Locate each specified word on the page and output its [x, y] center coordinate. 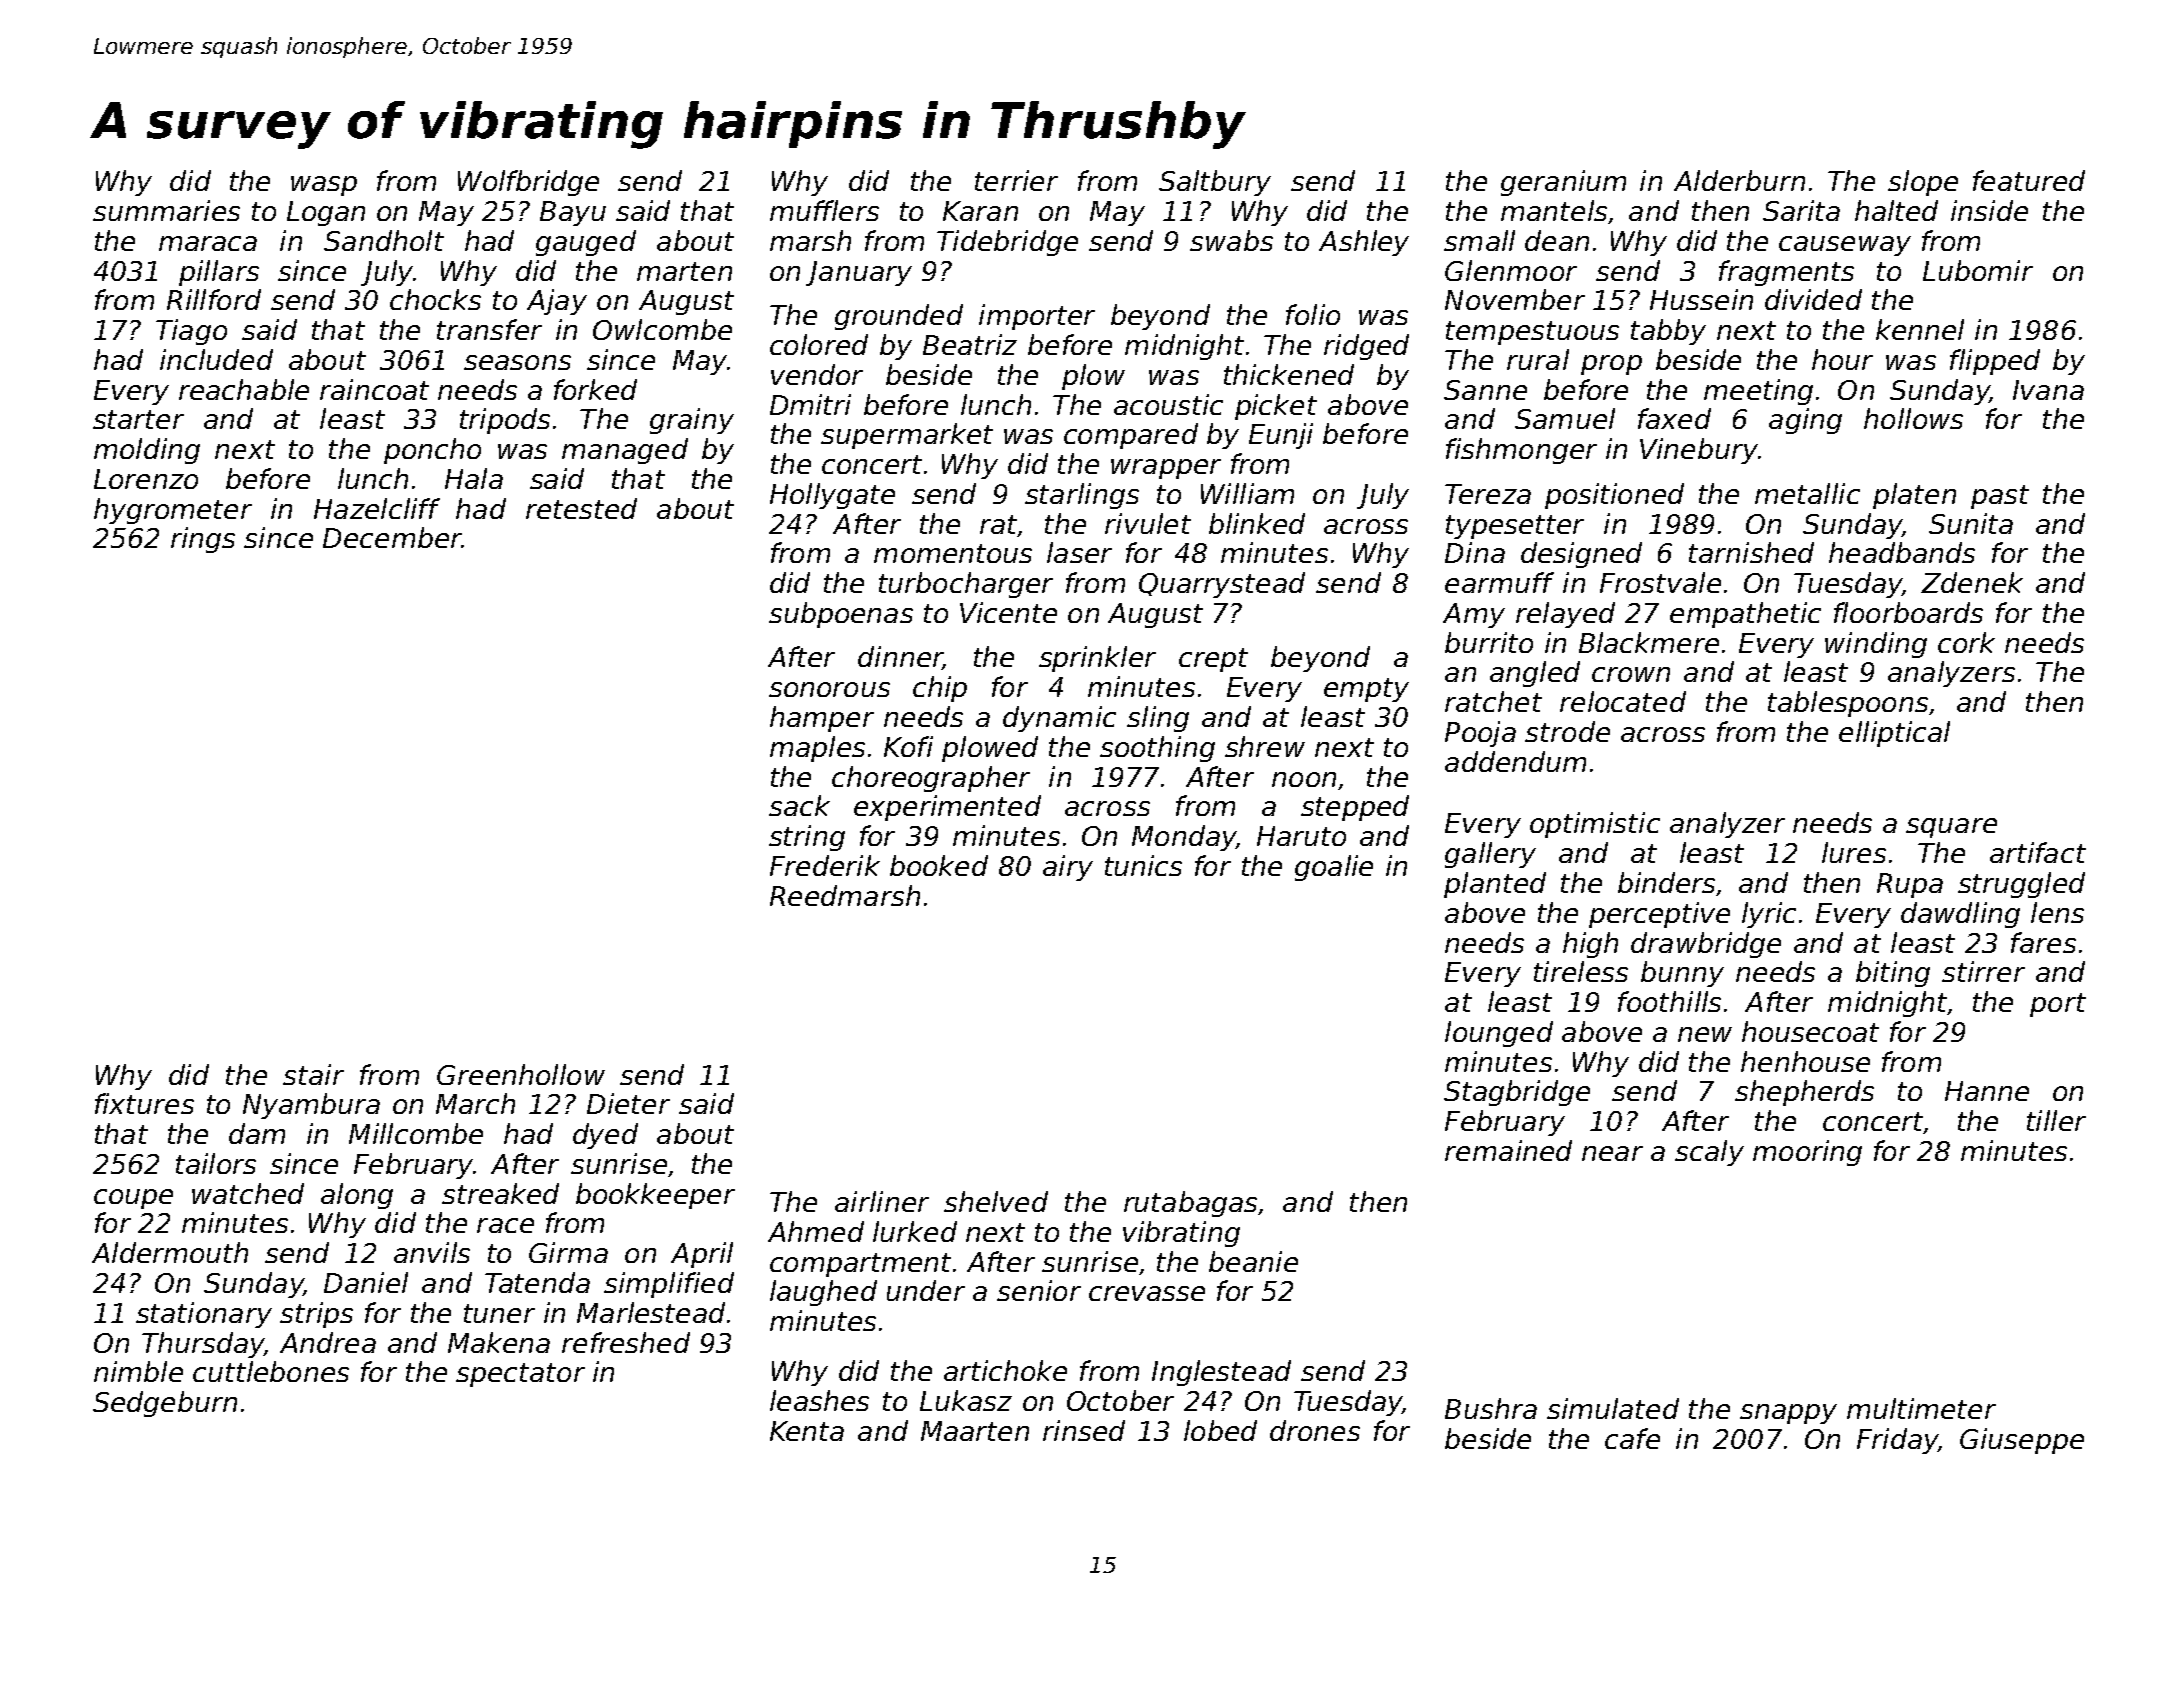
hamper [822, 719]
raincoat [374, 389]
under [926, 1290]
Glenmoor [1511, 270]
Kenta [807, 1431]
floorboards [1908, 612]
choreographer [931, 779]
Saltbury [1215, 183]
